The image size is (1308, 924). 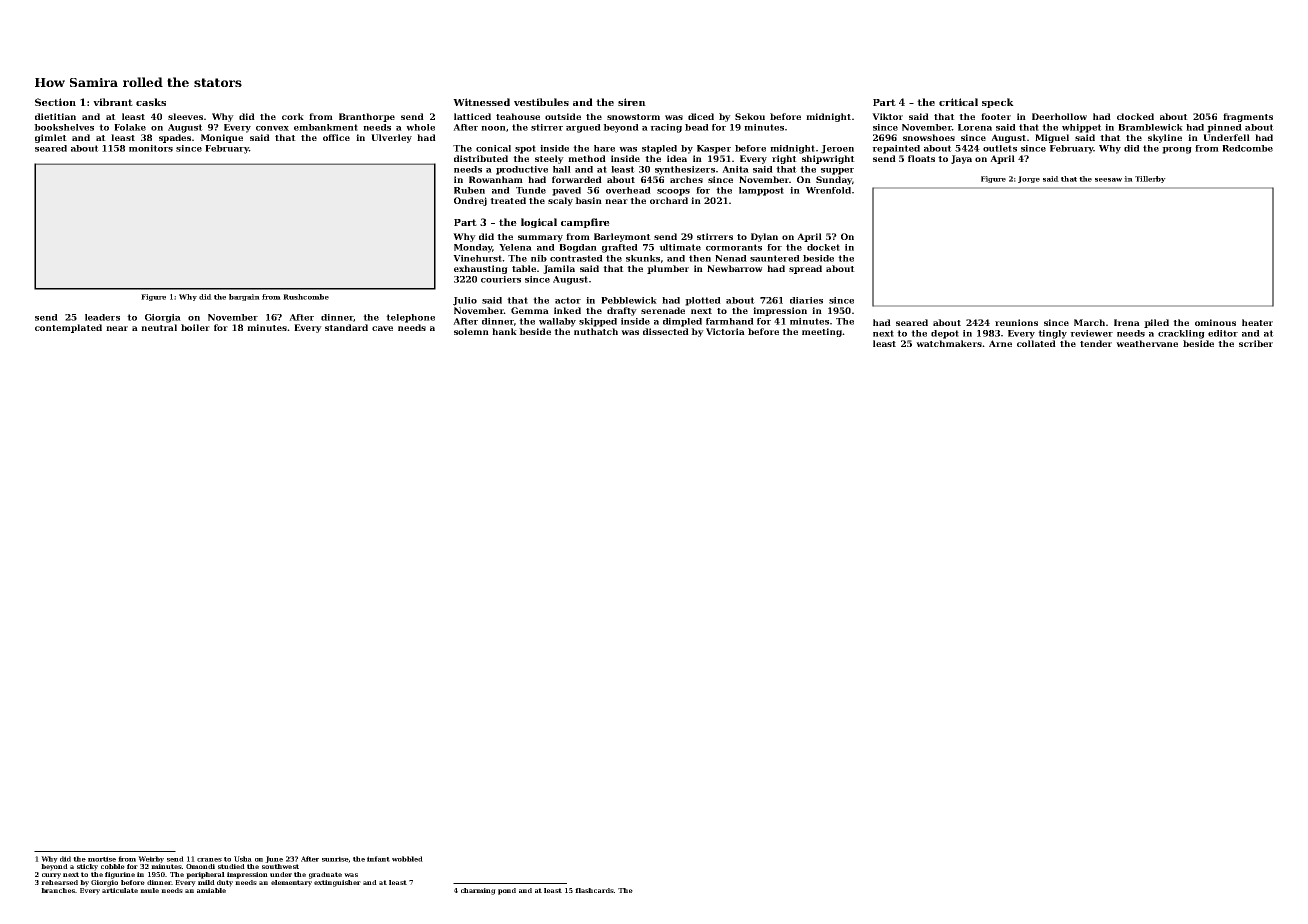 What do you see at coordinates (195, 327) in the screenshot?
I see `boiler` at bounding box center [195, 327].
